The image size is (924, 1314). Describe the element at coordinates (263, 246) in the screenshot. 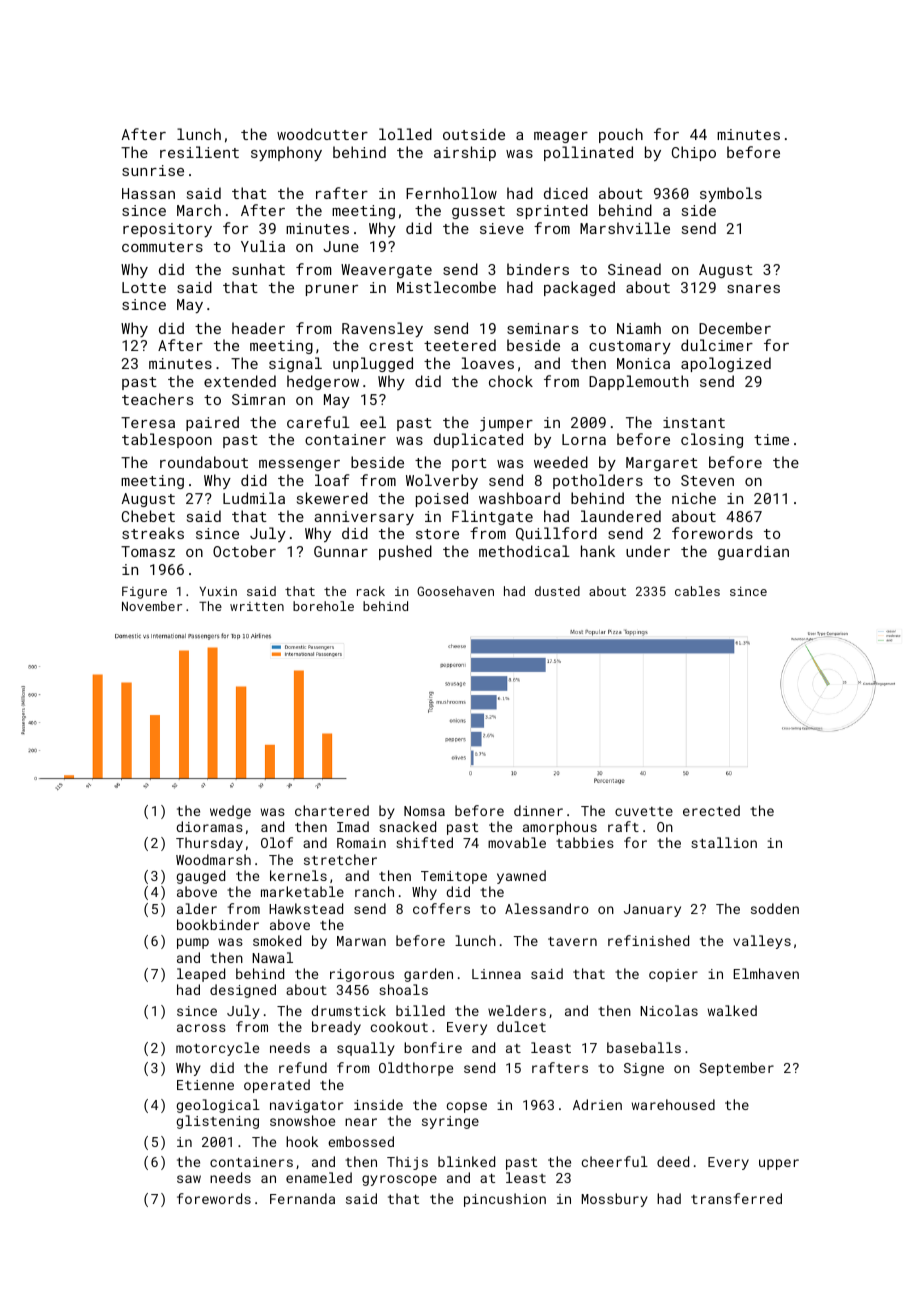

I see `Yulia` at that location.
